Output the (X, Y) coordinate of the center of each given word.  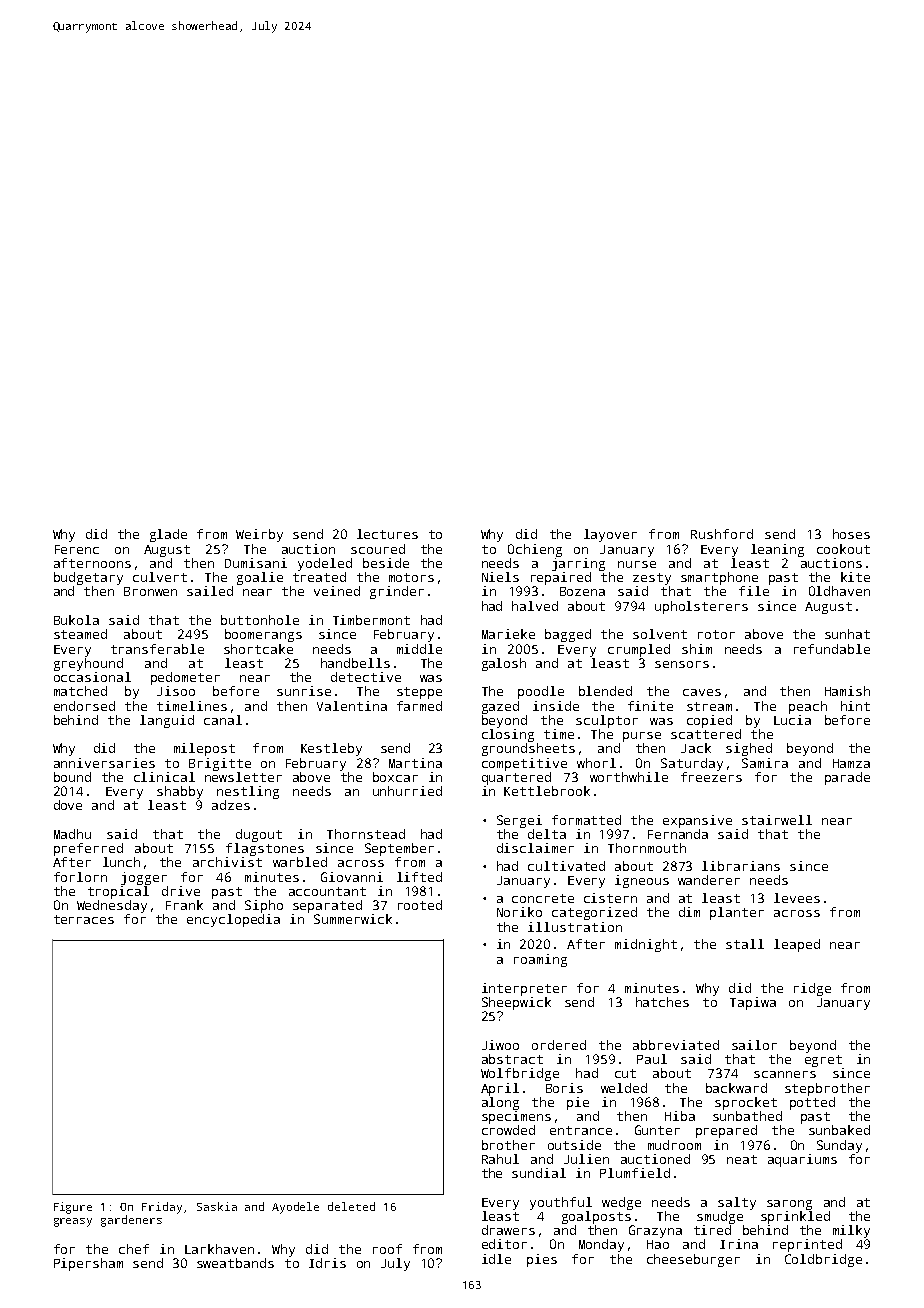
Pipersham (88, 1264)
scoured (378, 549)
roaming (540, 960)
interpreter (524, 989)
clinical (164, 777)
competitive (524, 764)
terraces (84, 919)
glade (168, 535)
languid (167, 721)
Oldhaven (839, 591)
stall (745, 944)
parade (847, 778)
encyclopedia (233, 920)
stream (709, 706)
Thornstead (366, 834)
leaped (797, 945)
